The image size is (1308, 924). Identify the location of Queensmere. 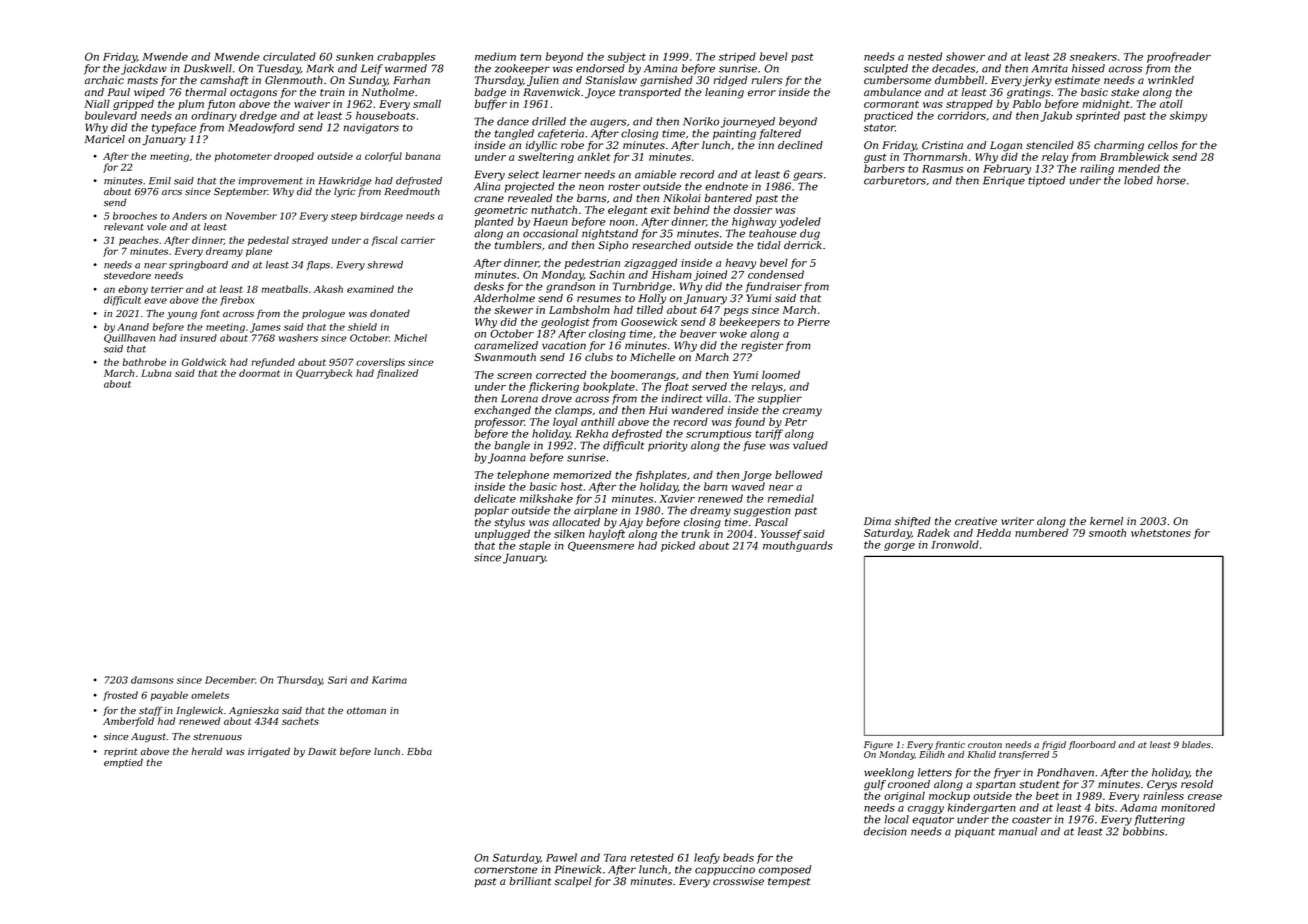
(601, 546).
